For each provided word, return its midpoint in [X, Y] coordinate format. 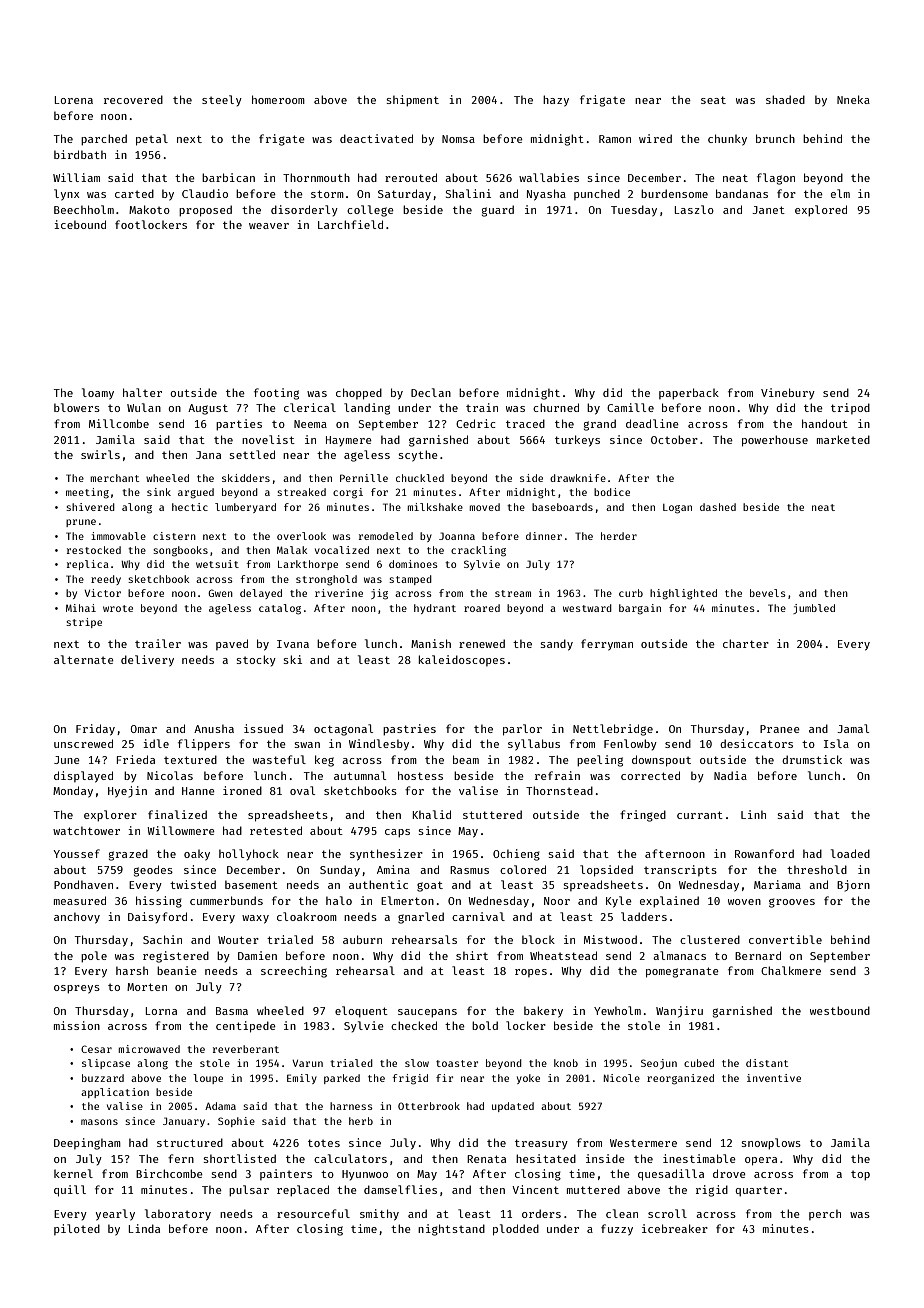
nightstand [451, 1230]
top [860, 1175]
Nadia [730, 775]
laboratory [178, 1215]
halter [142, 392]
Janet [768, 210]
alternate [84, 659]
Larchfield [350, 224]
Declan [431, 392]
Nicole [622, 1078]
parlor [522, 730]
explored [821, 210]
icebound [80, 224]
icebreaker [675, 1228]
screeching [294, 972]
